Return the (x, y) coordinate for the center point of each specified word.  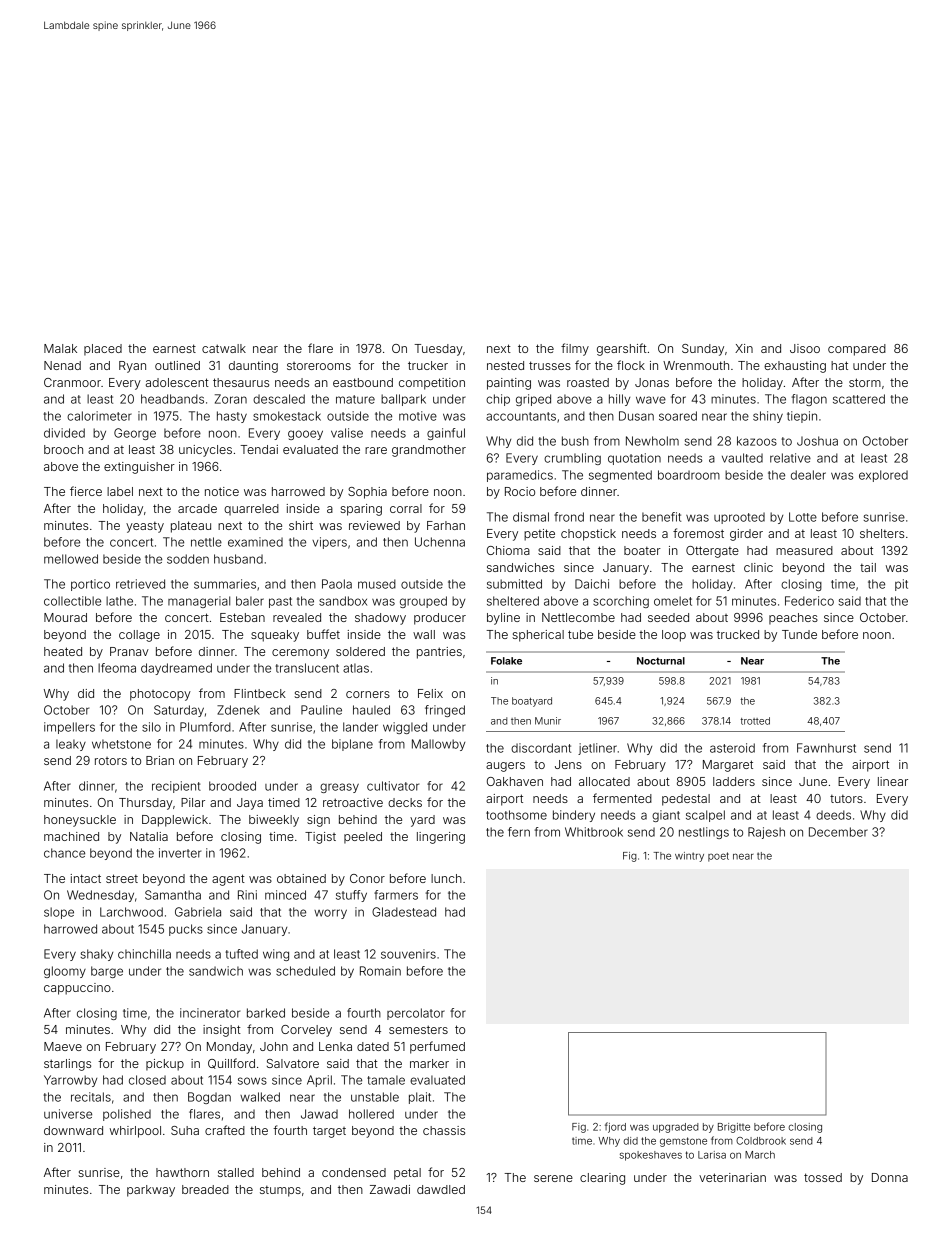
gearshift (622, 349)
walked (260, 1097)
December (838, 832)
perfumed (437, 1047)
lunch (446, 878)
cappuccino (77, 989)
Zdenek (238, 710)
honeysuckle (80, 821)
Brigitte (734, 1128)
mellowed (71, 559)
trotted (755, 721)
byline (503, 619)
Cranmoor (72, 382)
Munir (548, 721)
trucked (738, 634)
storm (865, 382)
